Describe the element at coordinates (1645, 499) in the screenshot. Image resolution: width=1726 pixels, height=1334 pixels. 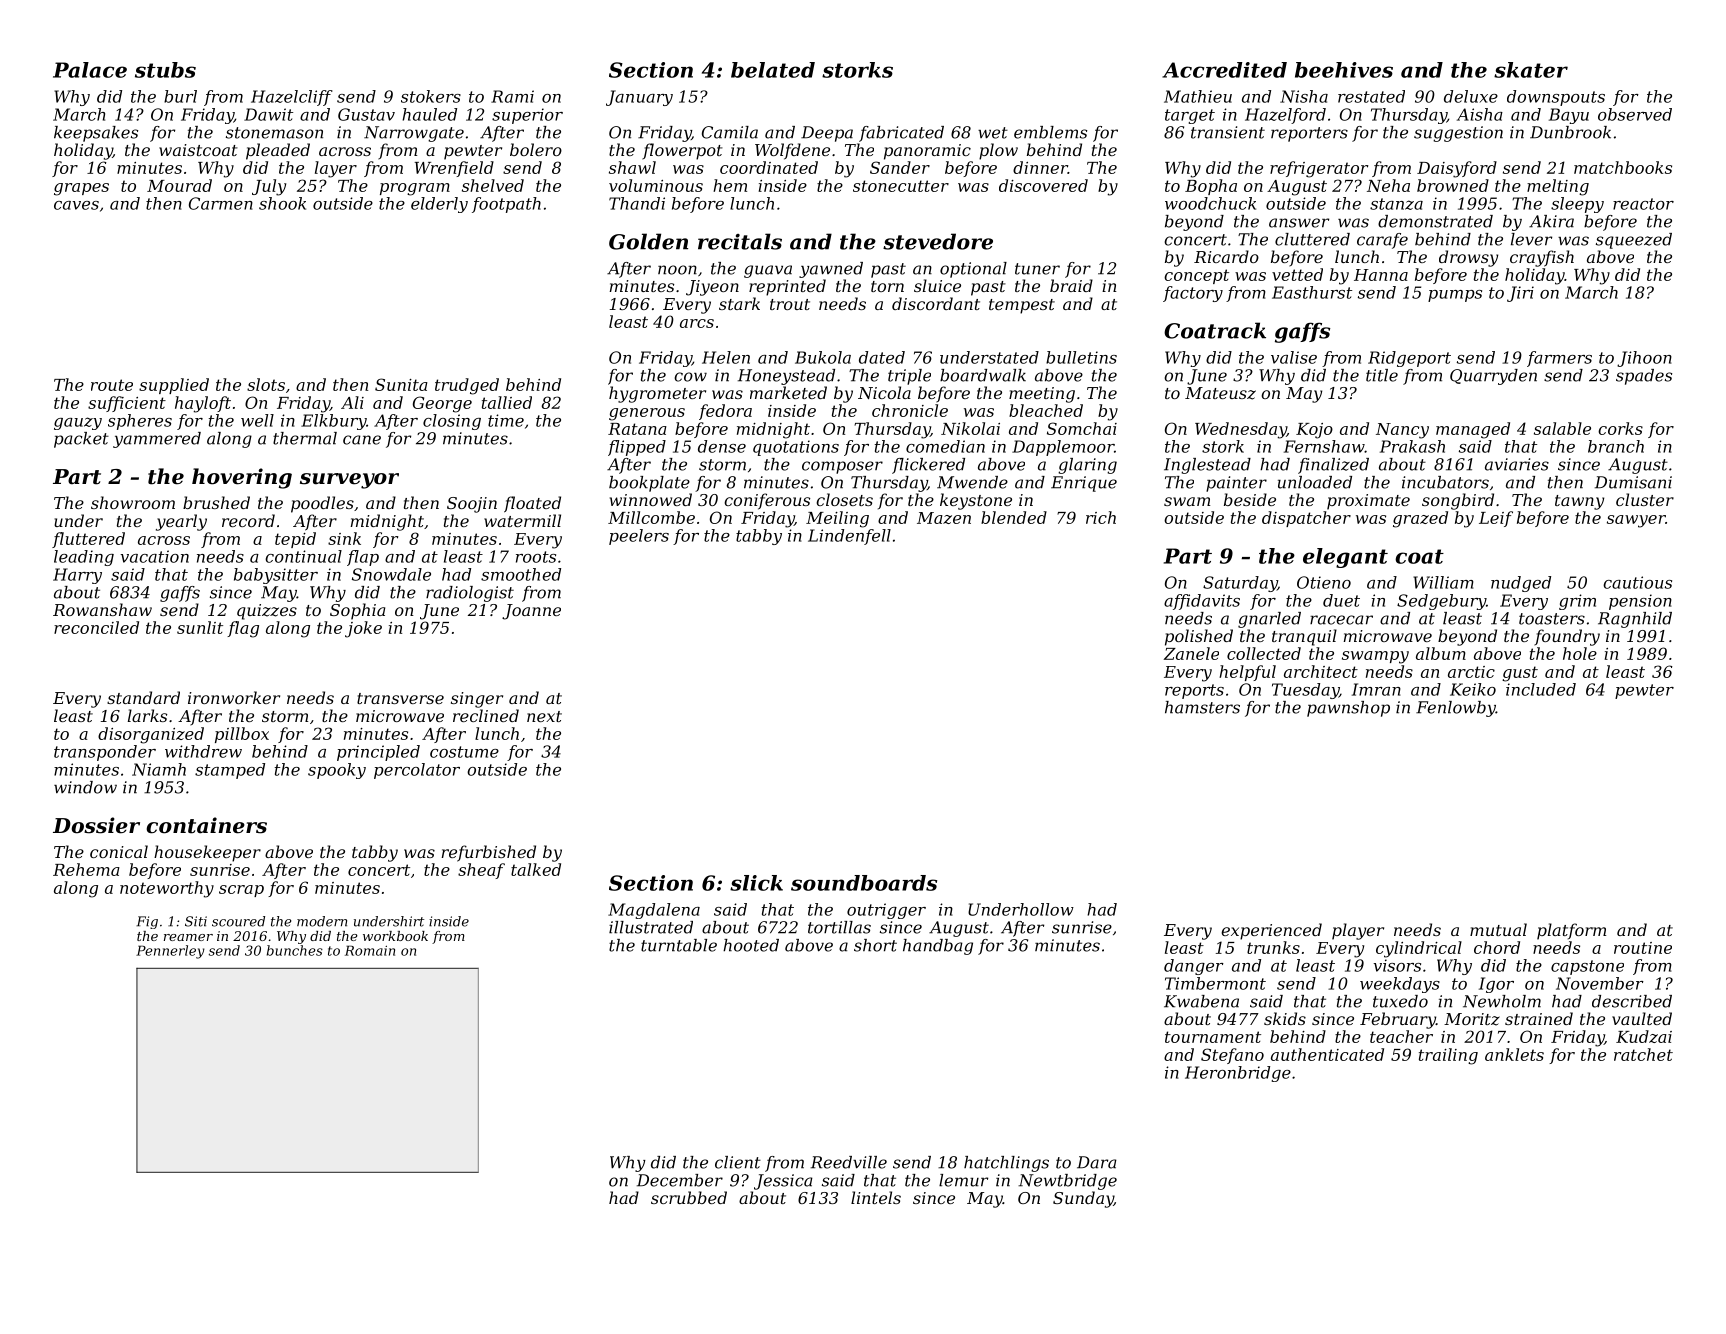
I see `cluster` at that location.
